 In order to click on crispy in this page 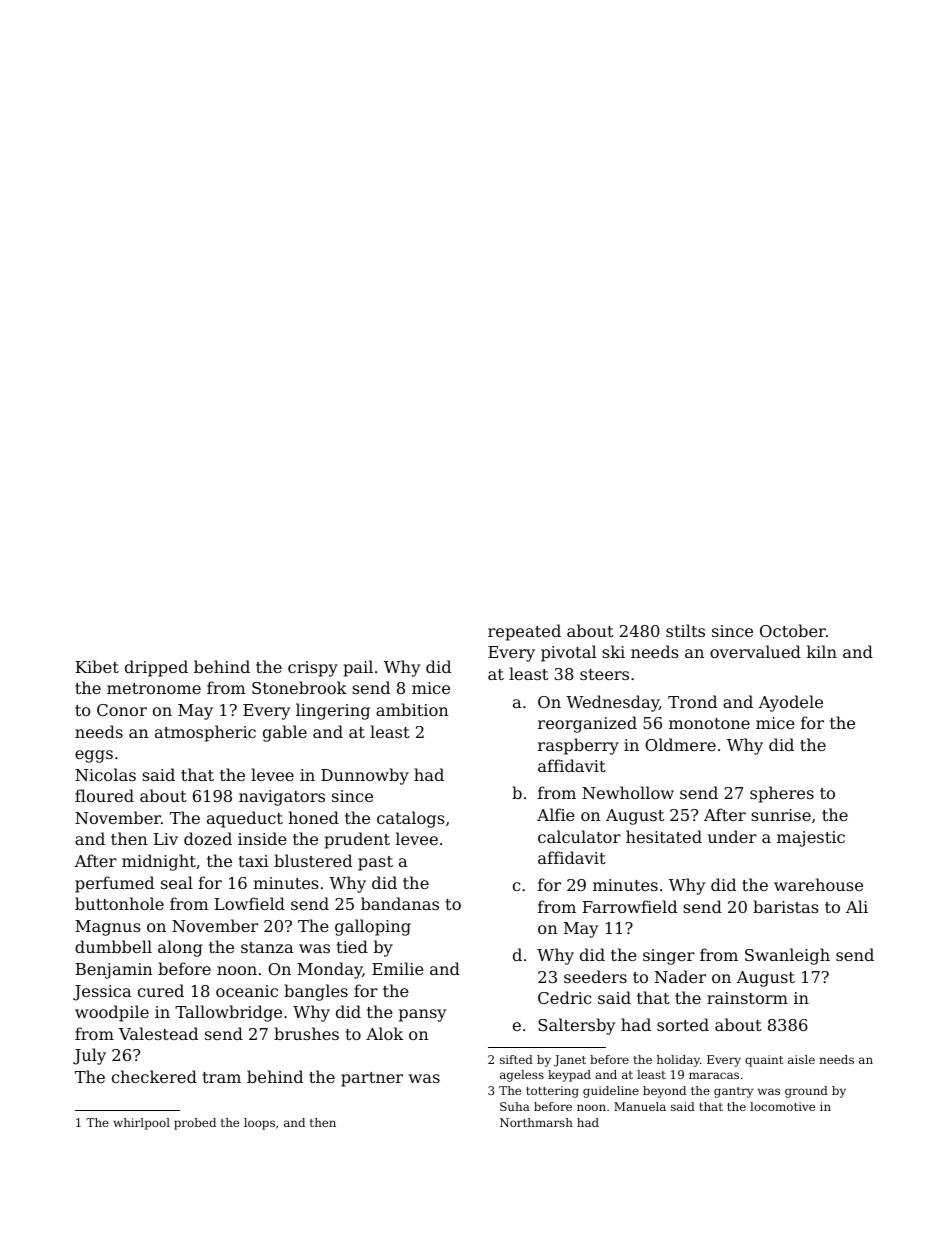, I will do `click(313, 669)`.
